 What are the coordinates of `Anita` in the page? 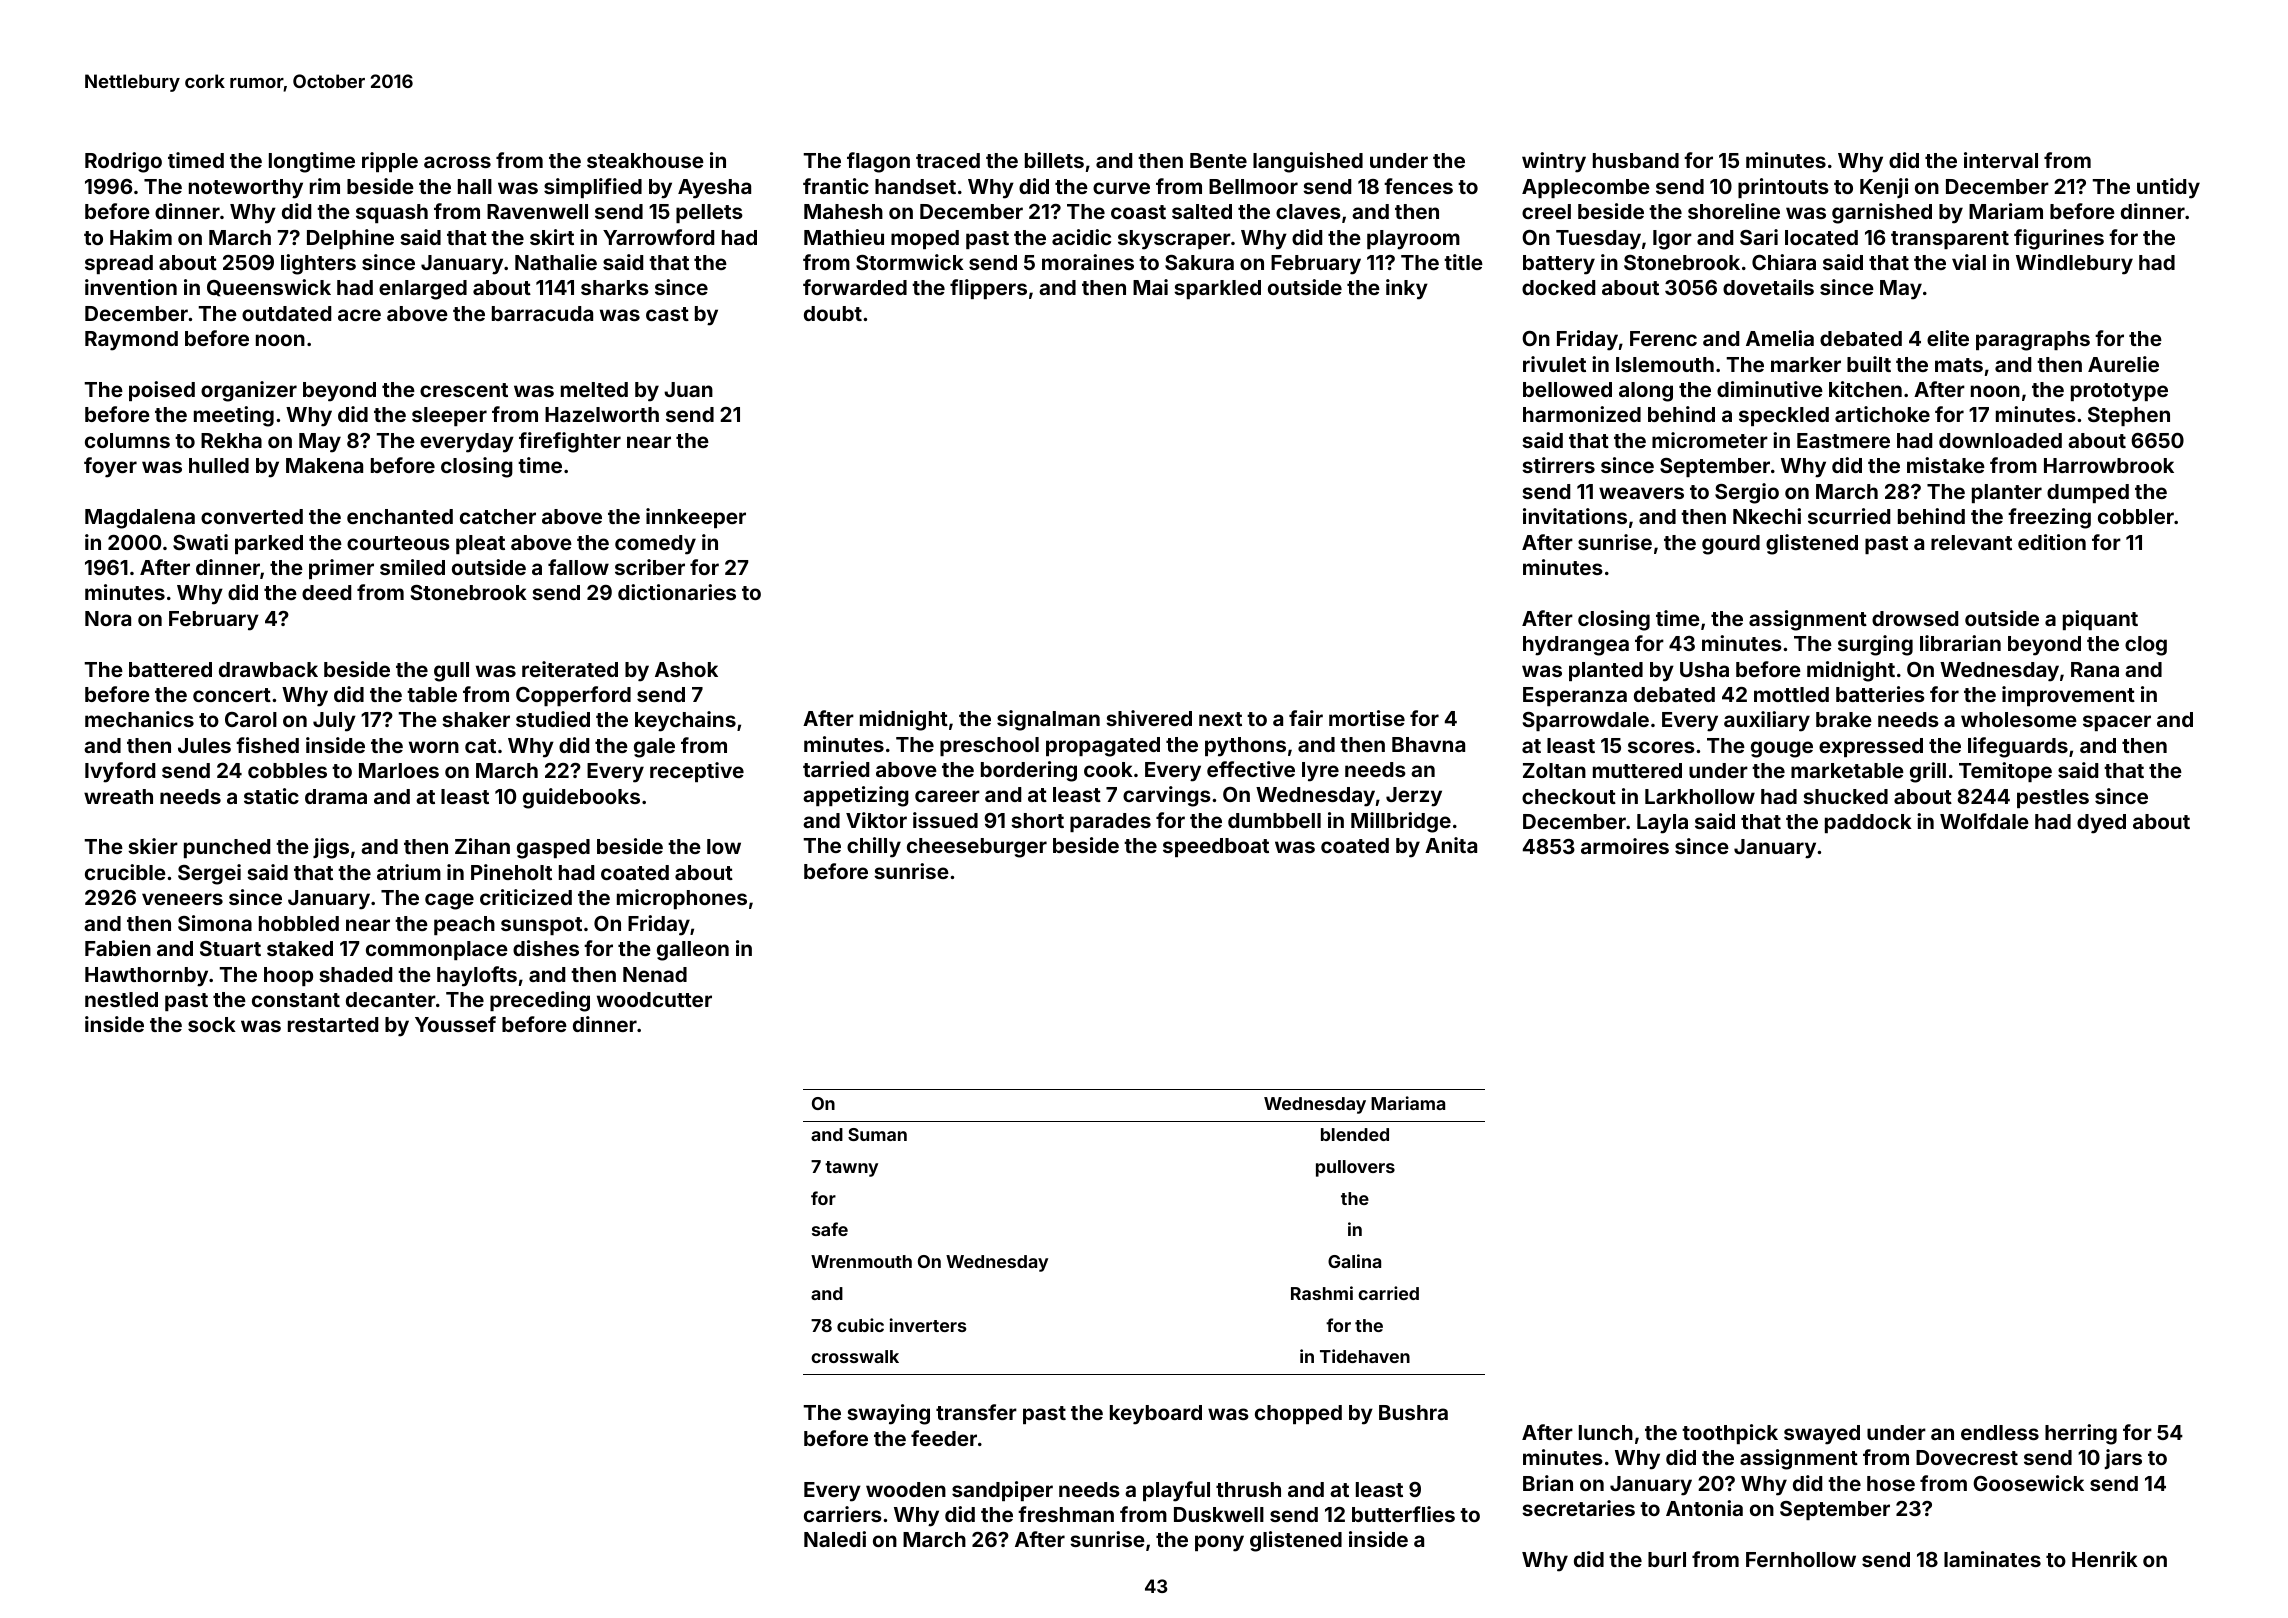 It's located at (1451, 845).
